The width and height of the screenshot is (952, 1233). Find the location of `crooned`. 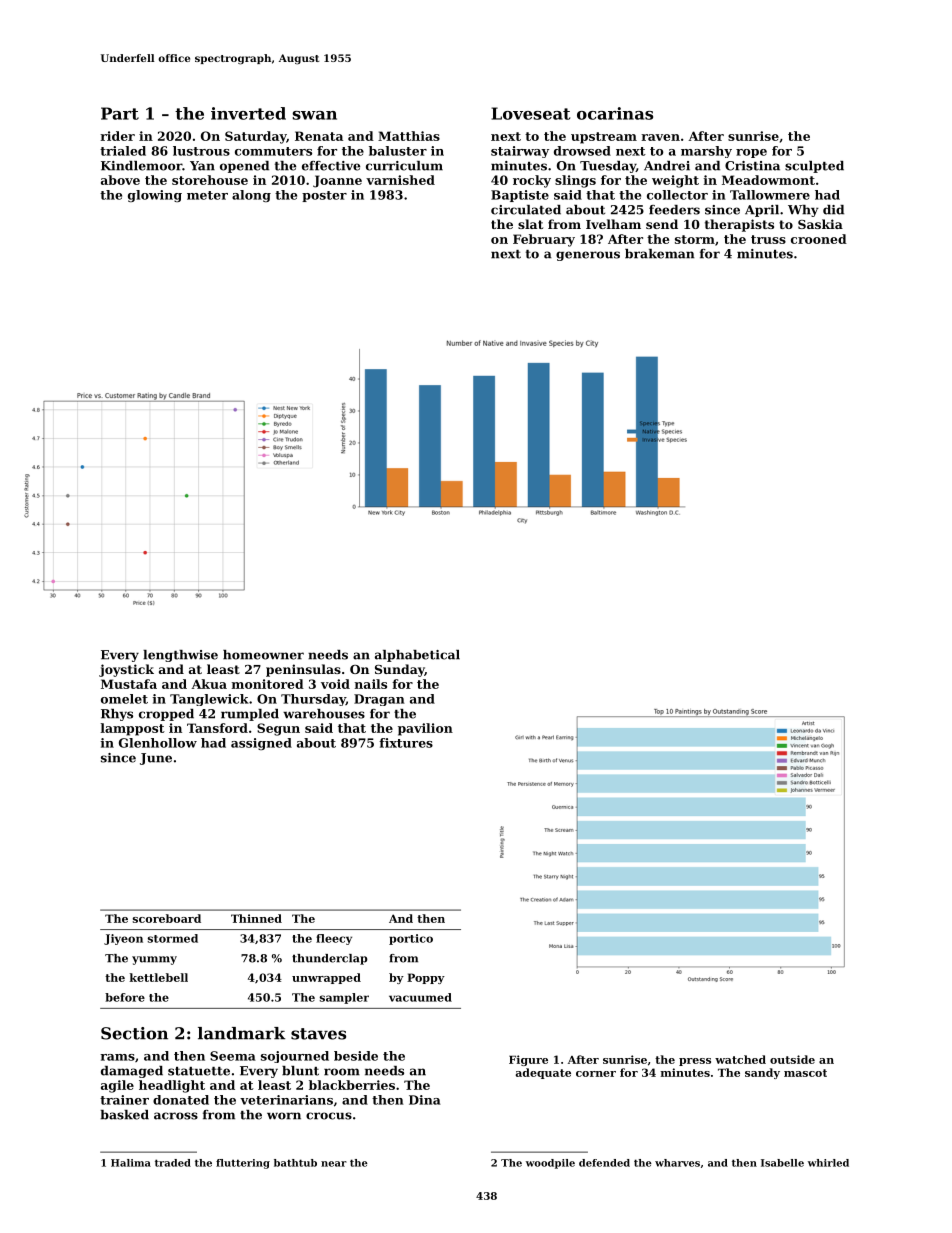

crooned is located at coordinates (819, 239).
